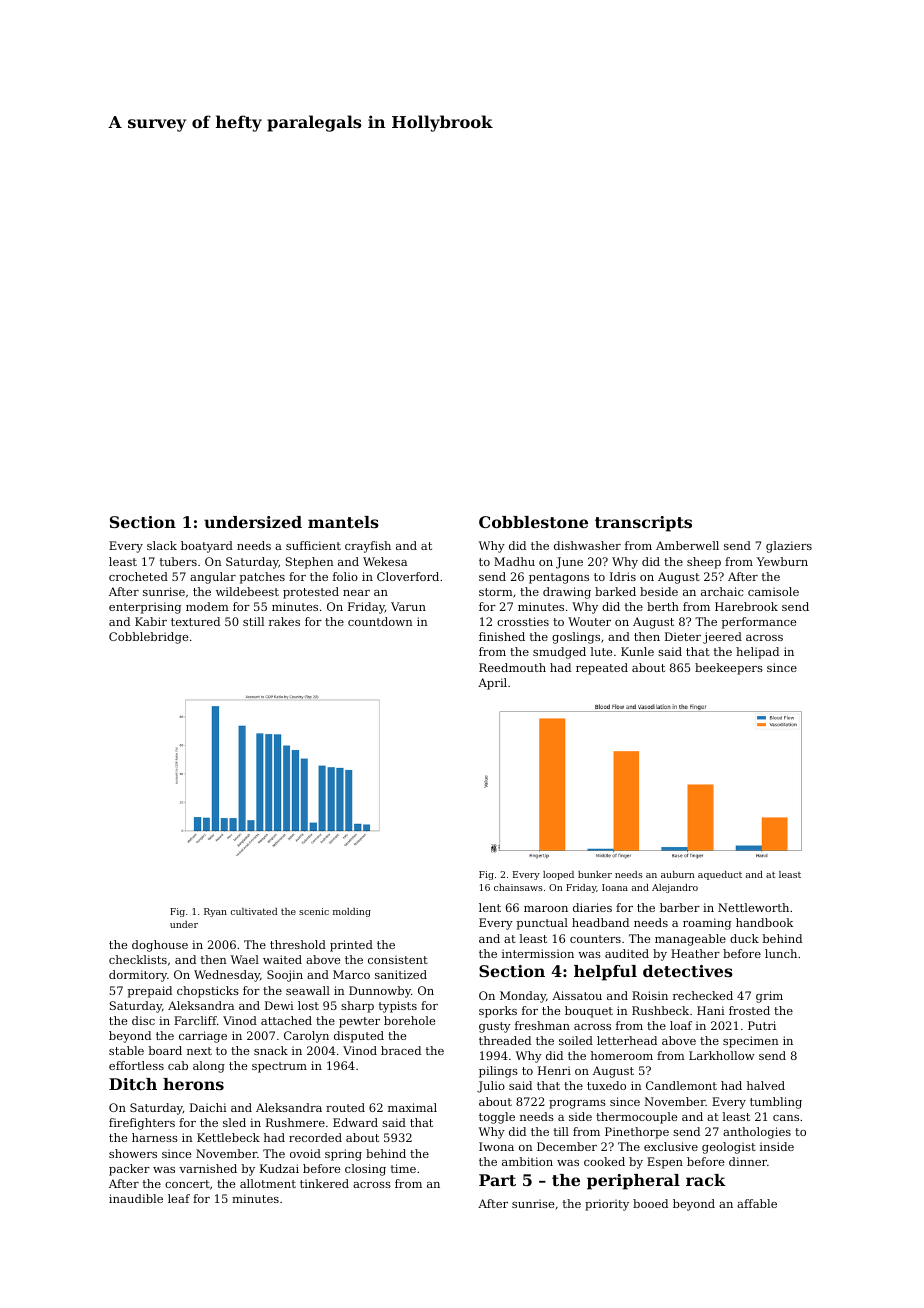  Describe the element at coordinates (643, 524) in the document. I see `transcripts` at that location.
